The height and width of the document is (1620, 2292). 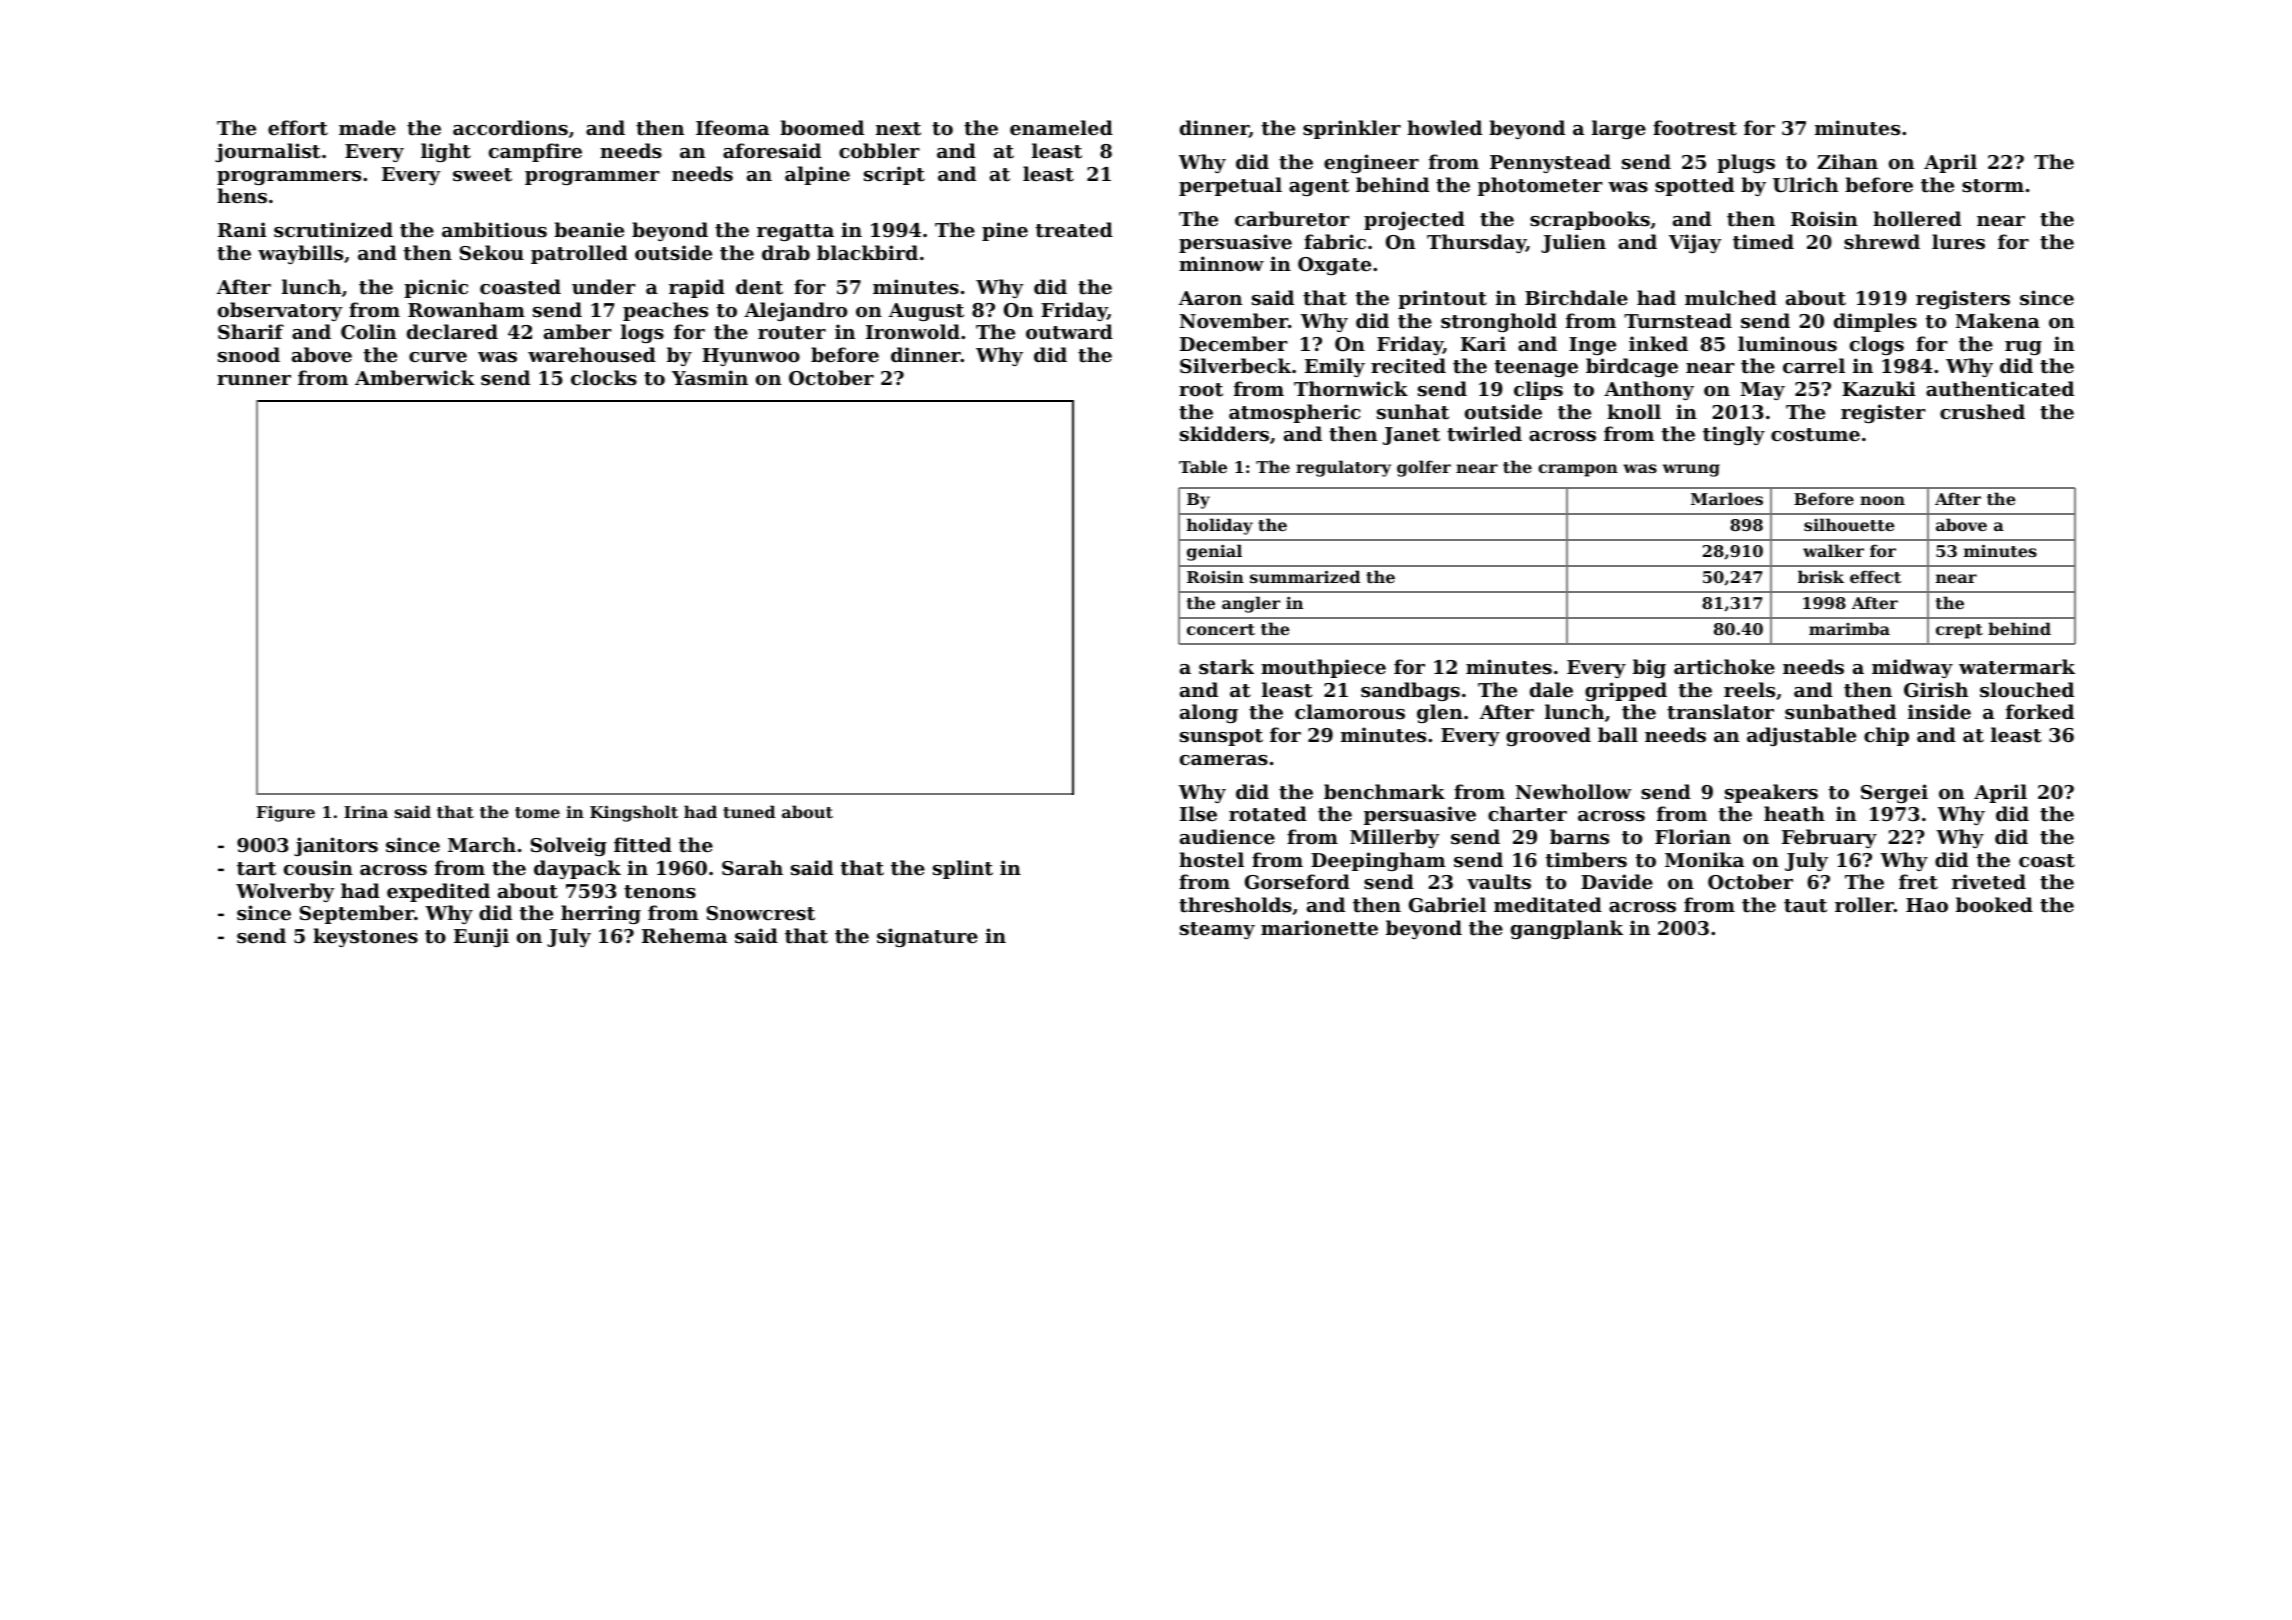 I want to click on Yasmin, so click(x=710, y=378).
